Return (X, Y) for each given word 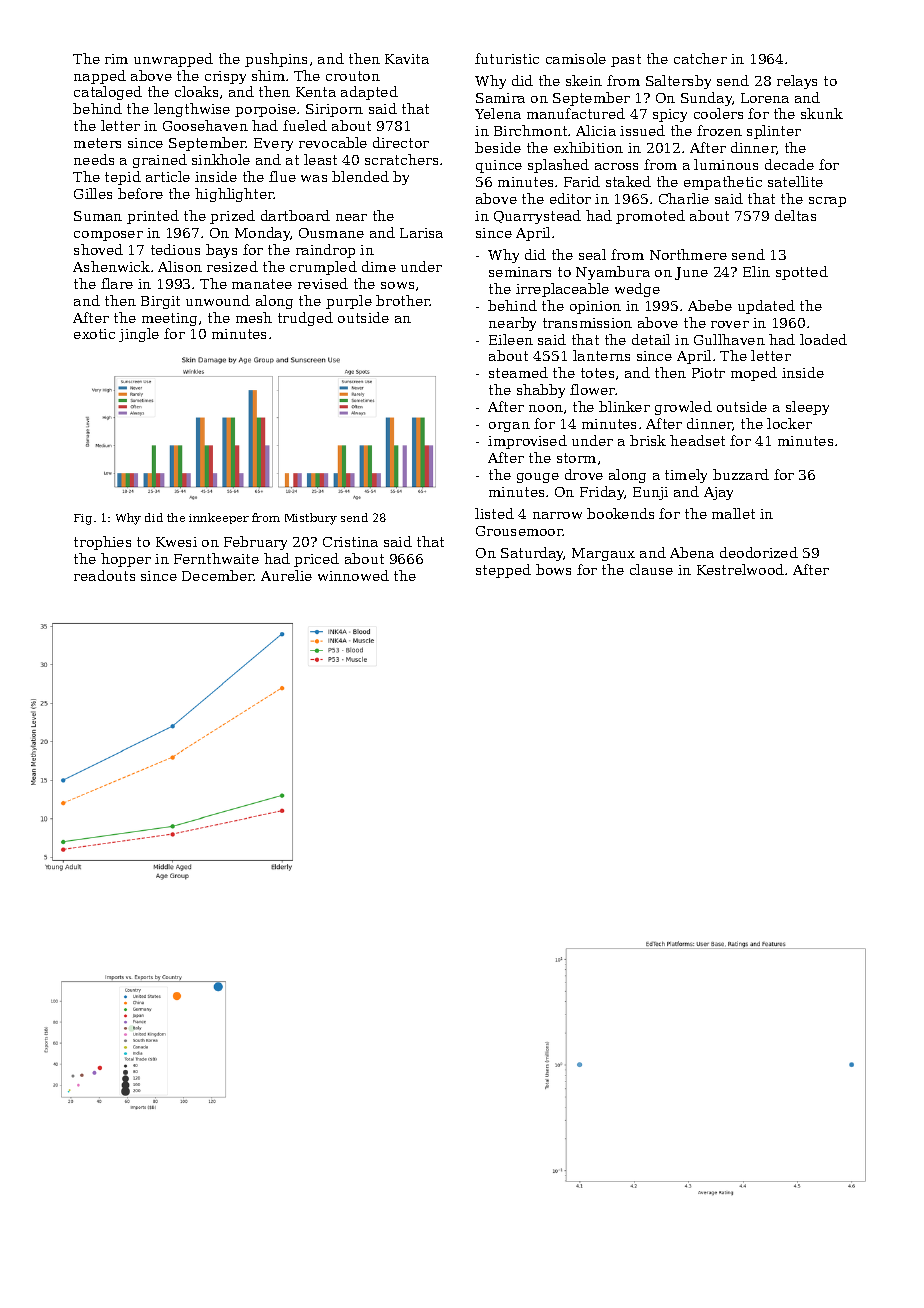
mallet (733, 513)
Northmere (688, 254)
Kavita (407, 59)
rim (116, 59)
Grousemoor (519, 531)
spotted (802, 273)
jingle (139, 335)
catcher (700, 58)
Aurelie (286, 575)
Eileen (511, 339)
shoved (98, 249)
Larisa (421, 233)
